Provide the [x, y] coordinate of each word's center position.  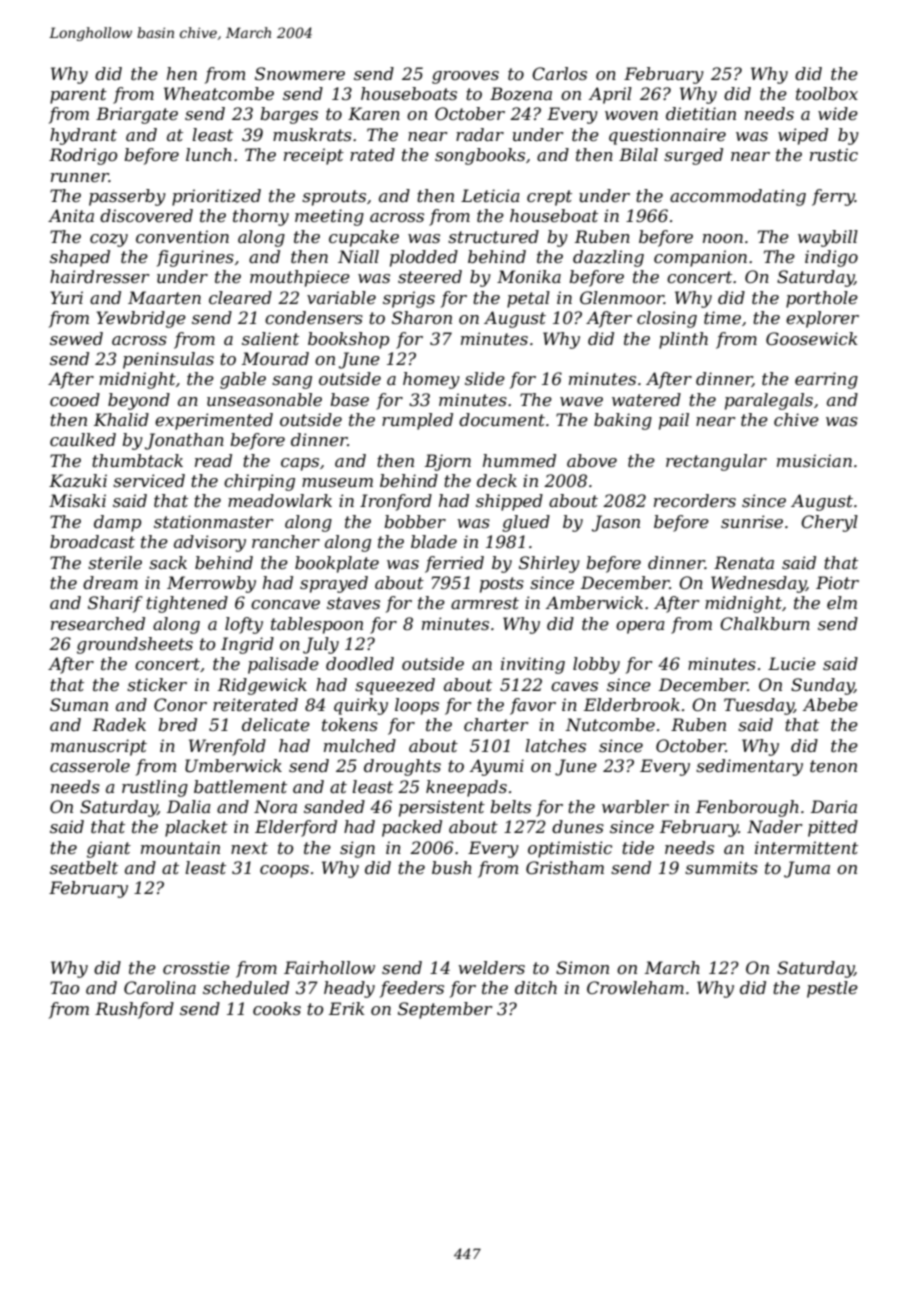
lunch [209, 154]
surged [693, 156]
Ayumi [496, 767]
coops [284, 871]
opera [640, 627]
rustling [155, 788]
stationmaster [213, 521]
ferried [454, 564]
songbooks [480, 156]
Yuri [66, 297]
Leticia [490, 195]
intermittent [806, 847]
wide [838, 113]
